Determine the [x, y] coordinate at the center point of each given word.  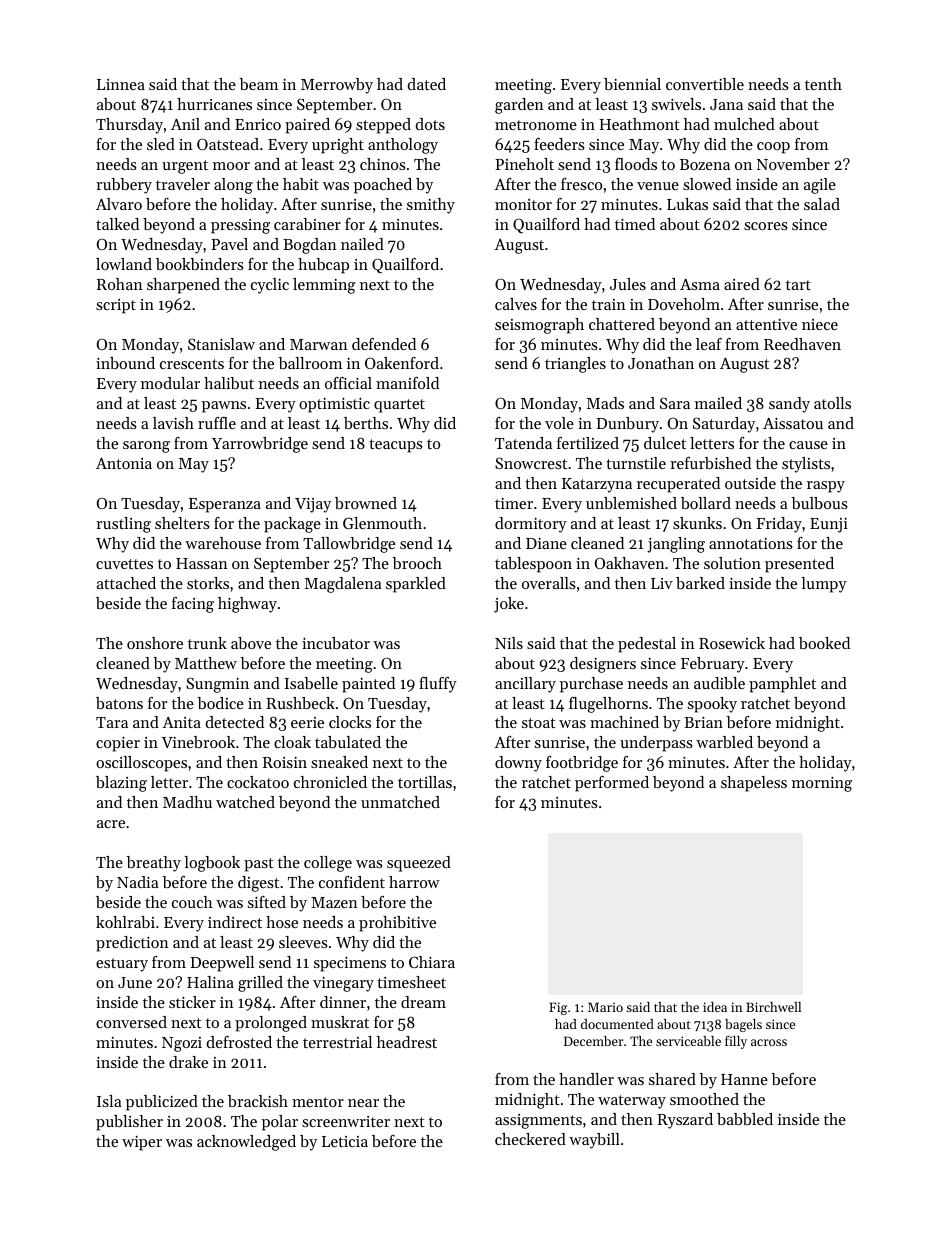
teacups [396, 446]
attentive [766, 324]
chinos [383, 164]
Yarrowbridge [260, 445]
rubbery [124, 186]
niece [820, 324]
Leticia [345, 1141]
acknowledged [246, 1143]
